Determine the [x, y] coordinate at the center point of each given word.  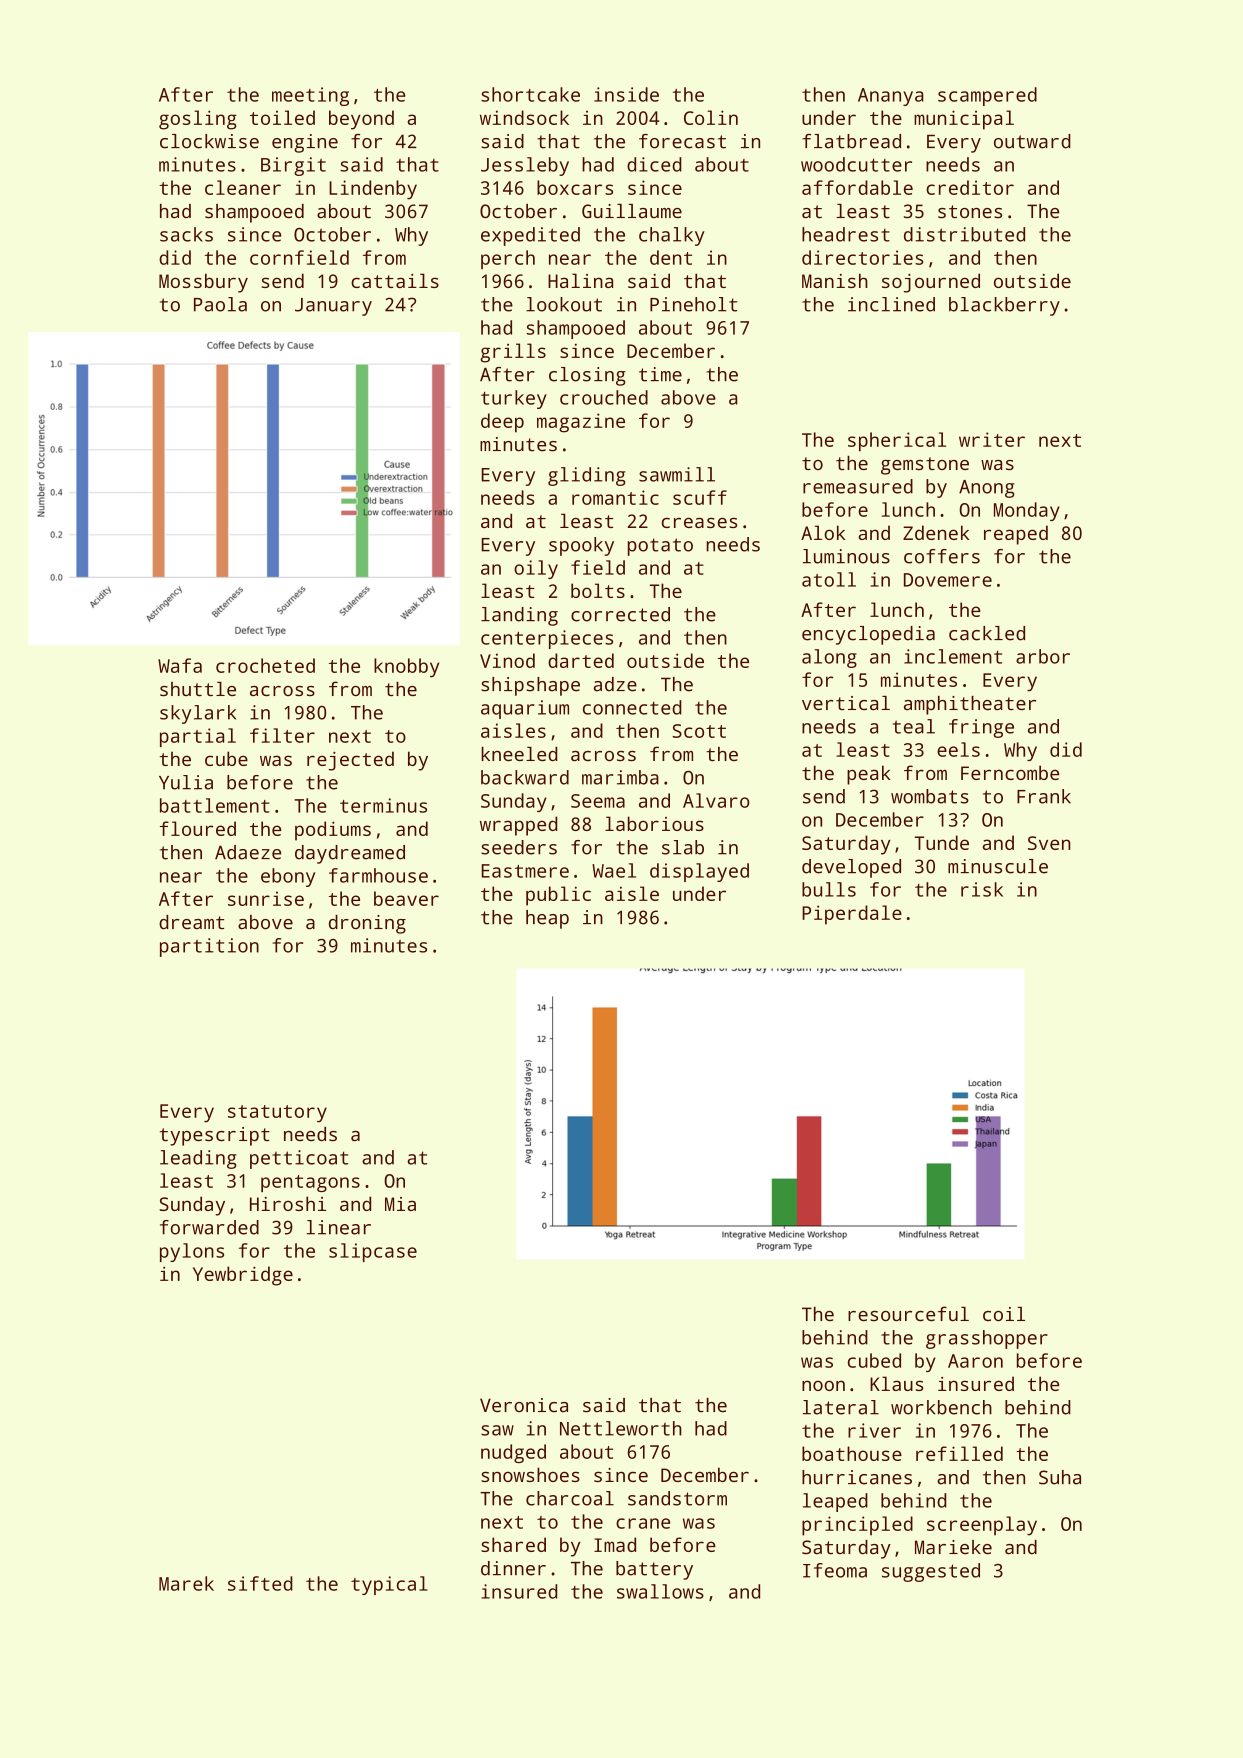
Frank [1044, 796]
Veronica [524, 1405]
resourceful [908, 1313]
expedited [530, 236]
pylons [192, 1252]
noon [823, 1385]
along [829, 658]
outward [1032, 141]
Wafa [180, 665]
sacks [186, 234]
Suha [1060, 1477]
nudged [513, 1453]
